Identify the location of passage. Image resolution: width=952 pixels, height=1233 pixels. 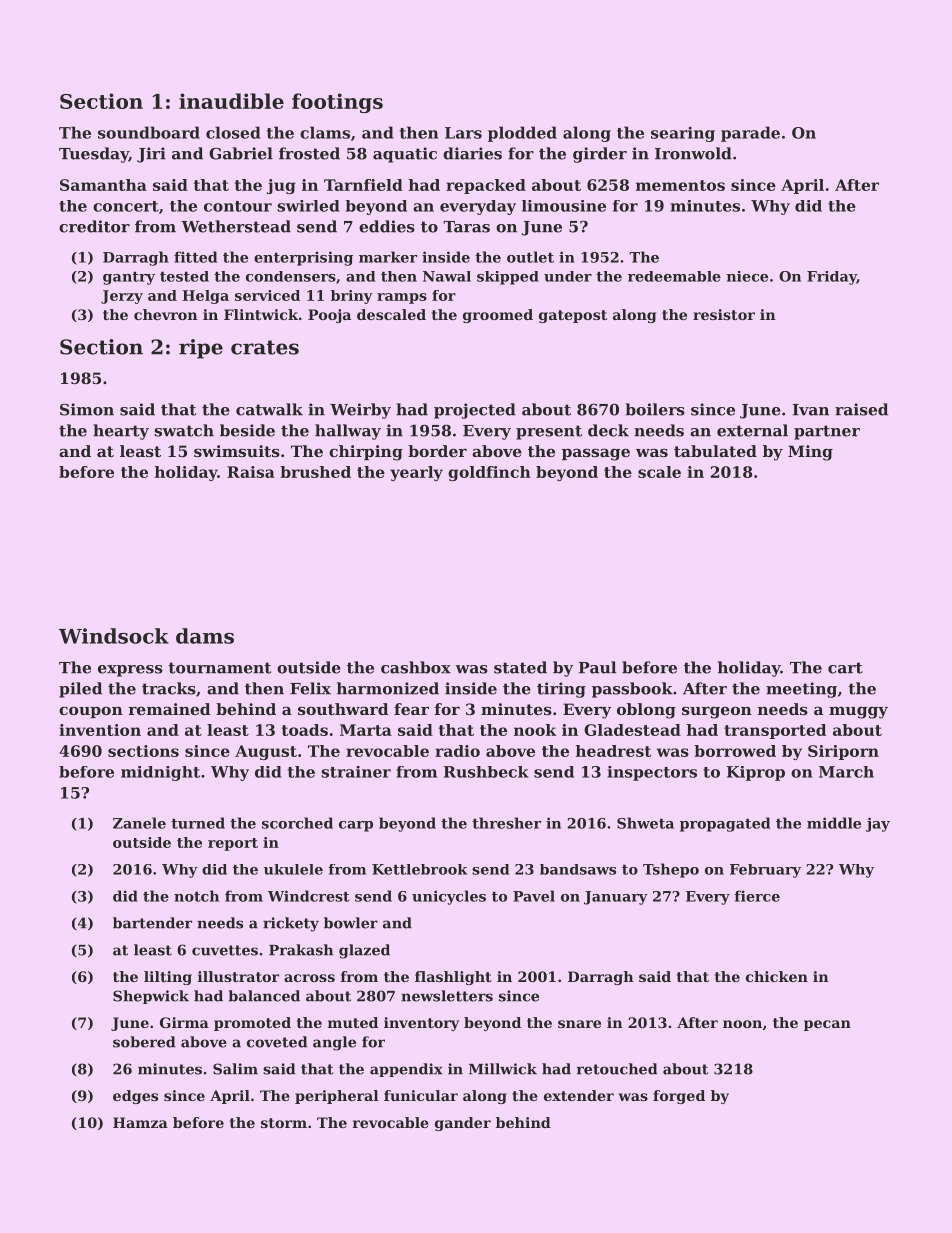
(596, 454).
